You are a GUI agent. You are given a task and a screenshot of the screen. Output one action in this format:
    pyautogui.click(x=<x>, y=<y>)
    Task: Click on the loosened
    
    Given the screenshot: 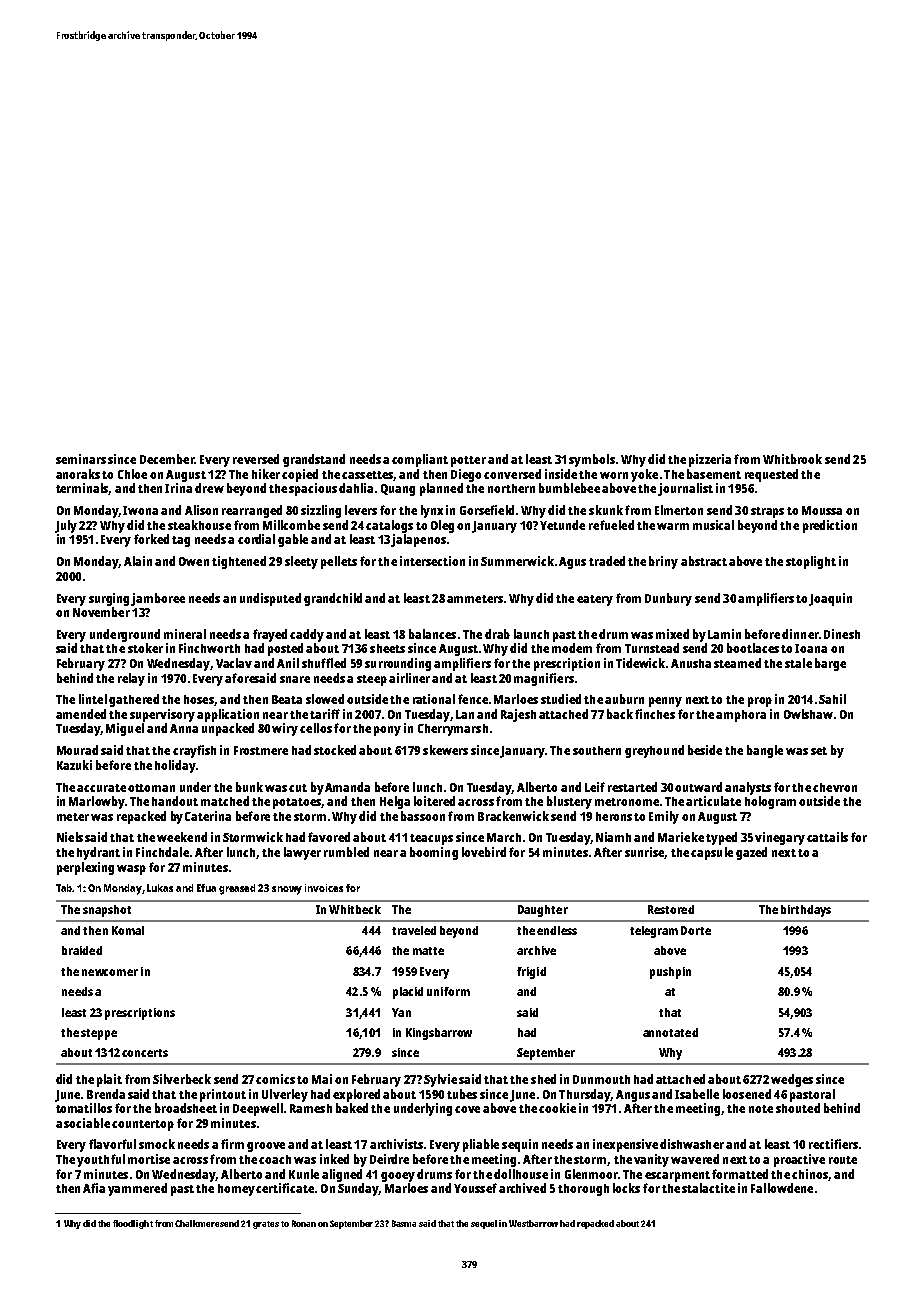 What is the action you would take?
    pyautogui.click(x=747, y=1094)
